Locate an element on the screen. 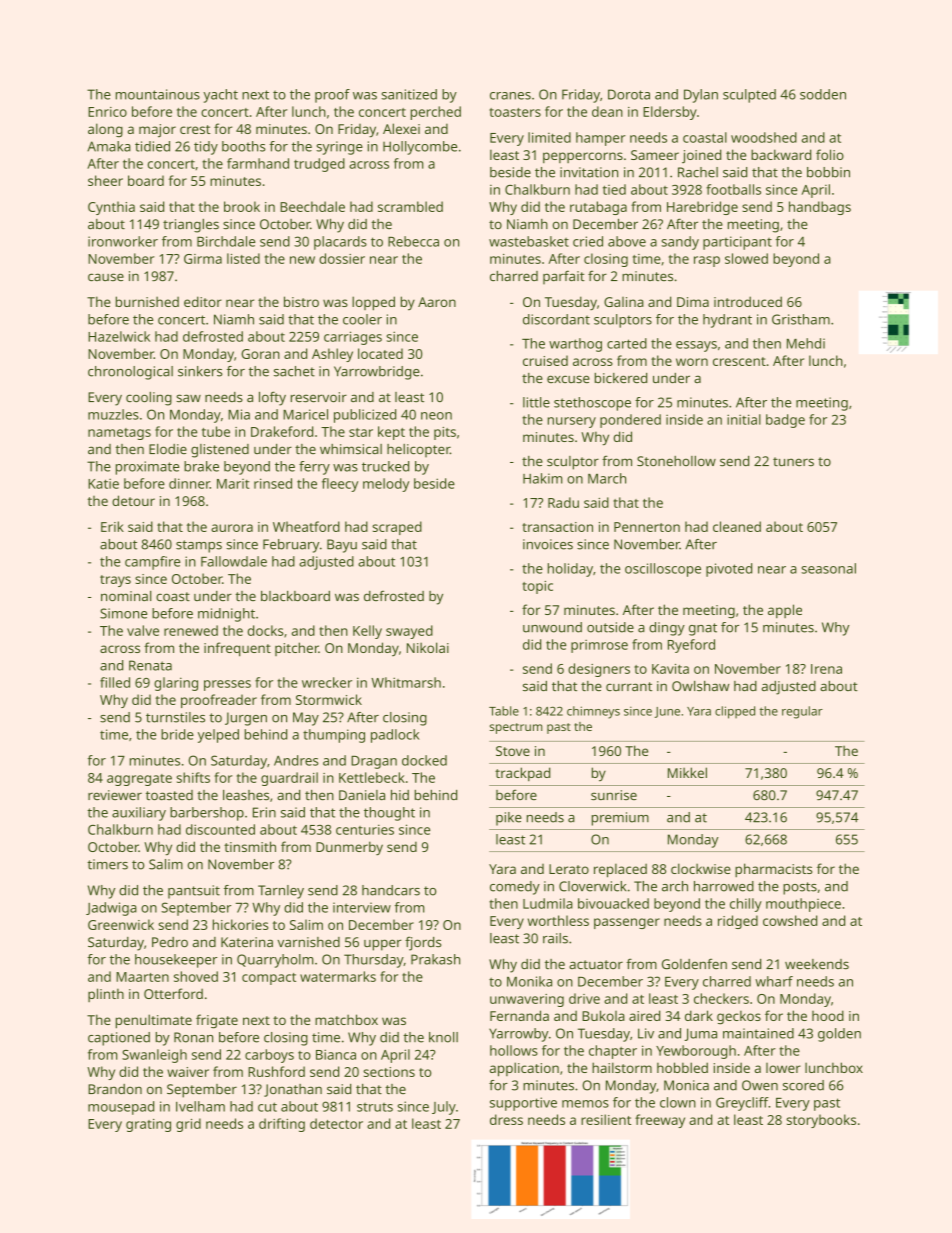 The width and height of the screenshot is (952, 1233). tidied is located at coordinates (152, 146).
